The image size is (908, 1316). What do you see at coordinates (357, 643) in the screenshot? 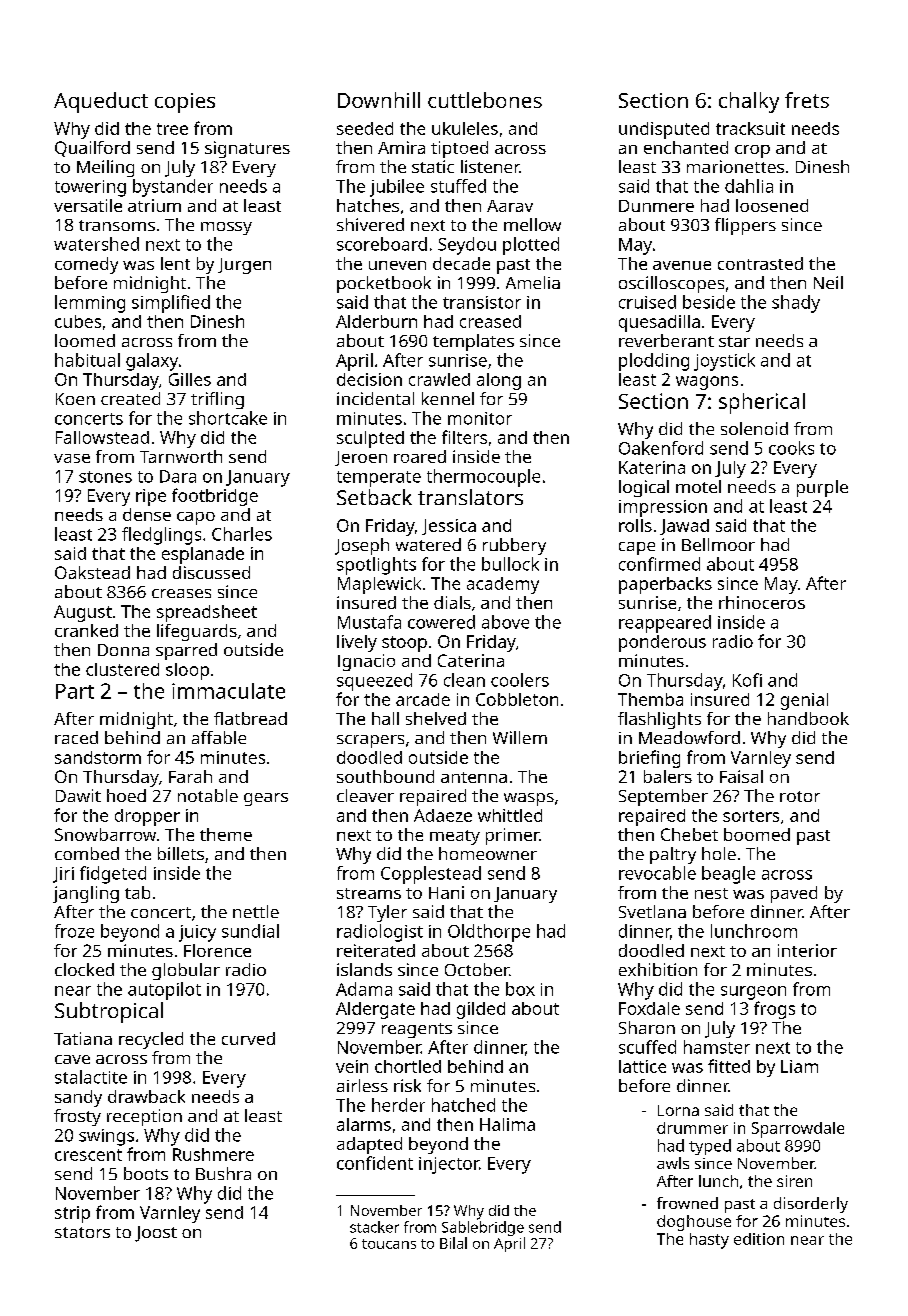
I see `lively` at bounding box center [357, 643].
